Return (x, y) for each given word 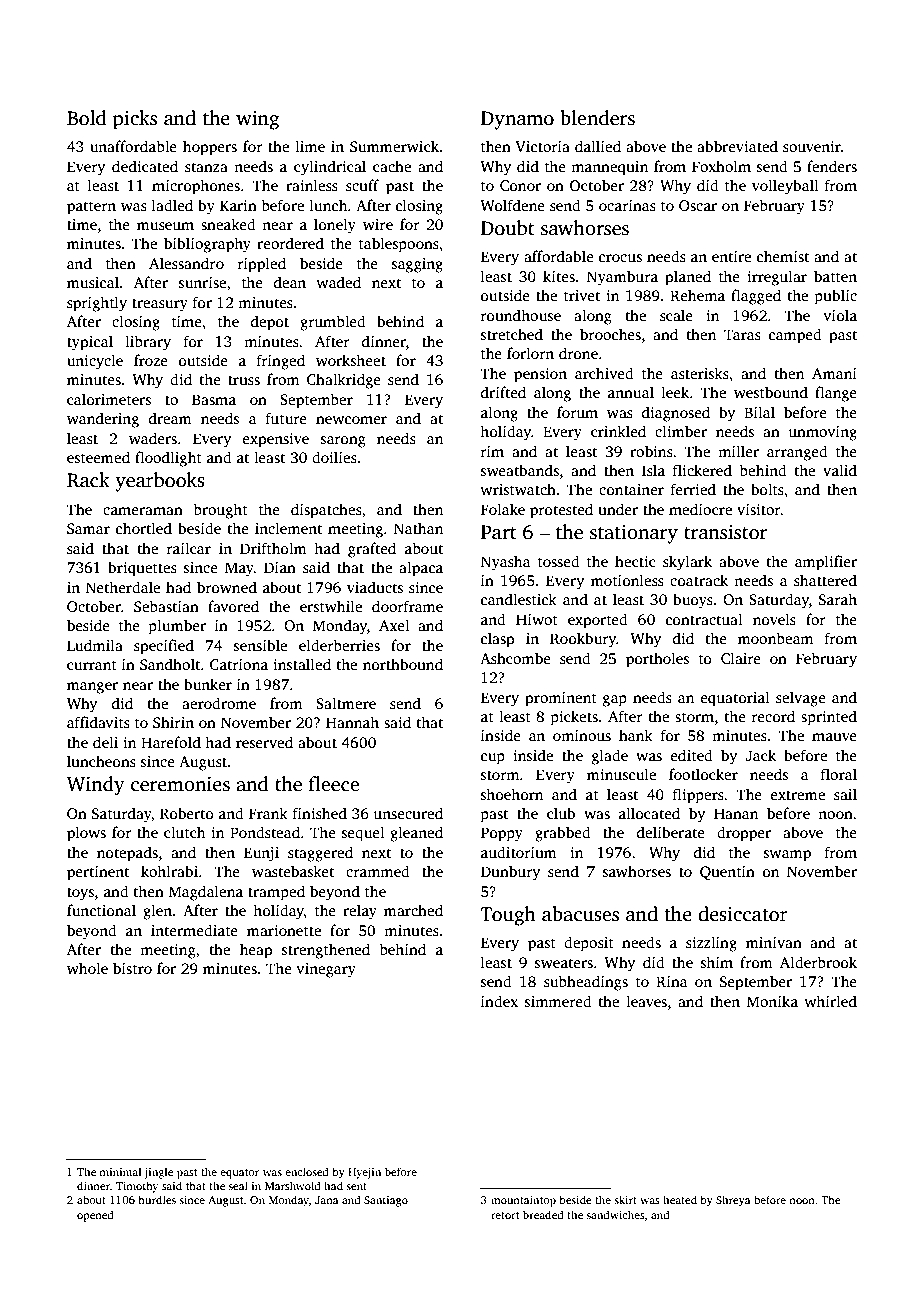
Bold (86, 118)
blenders (597, 118)
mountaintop (523, 1201)
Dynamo (517, 120)
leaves (646, 1001)
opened (95, 1216)
